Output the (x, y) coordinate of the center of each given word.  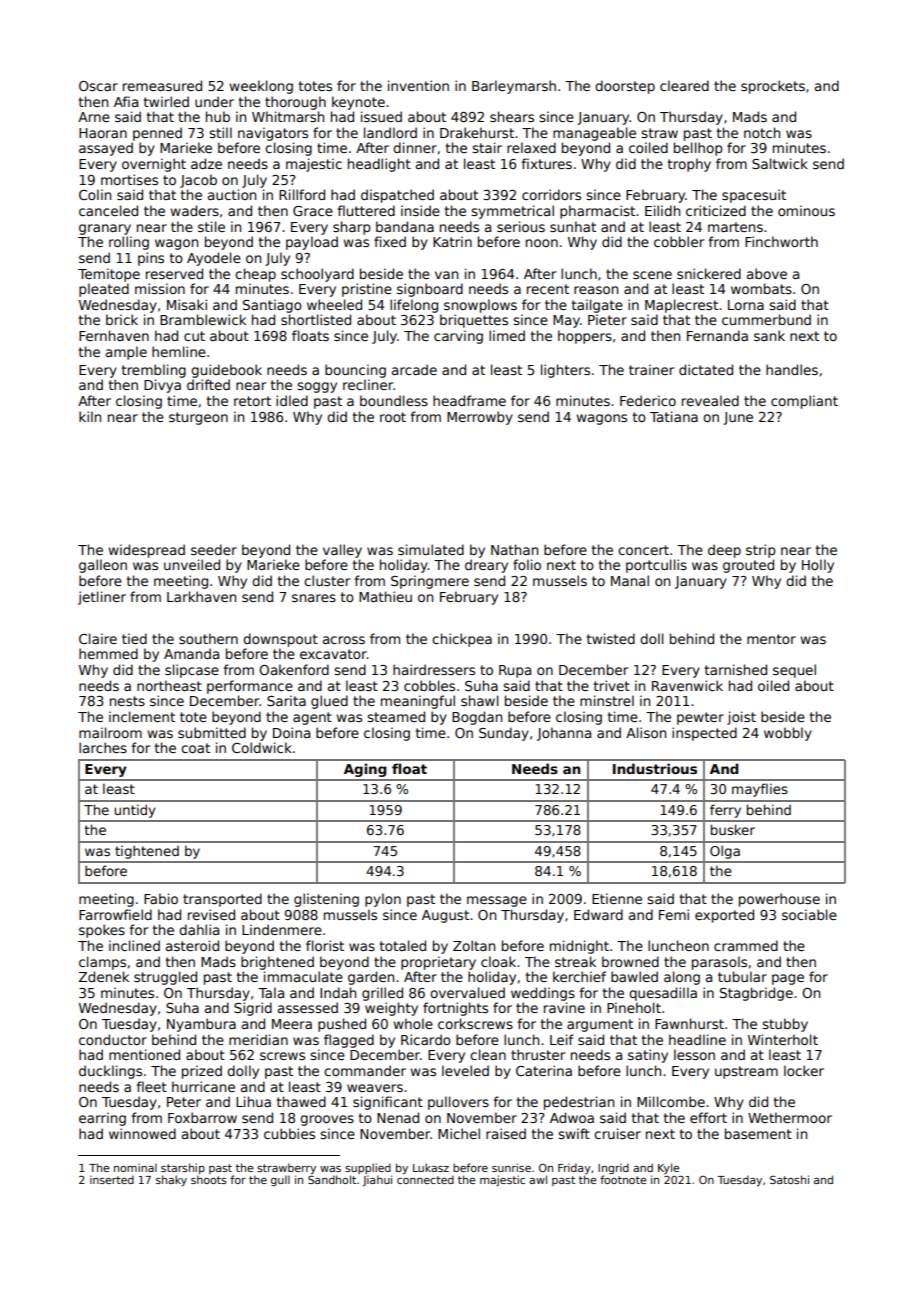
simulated (431, 549)
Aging (365, 770)
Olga (725, 852)
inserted (112, 1179)
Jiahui (377, 1180)
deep (724, 551)
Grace (313, 211)
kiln (90, 416)
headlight (379, 165)
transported (222, 900)
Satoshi (789, 1179)
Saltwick (780, 163)
